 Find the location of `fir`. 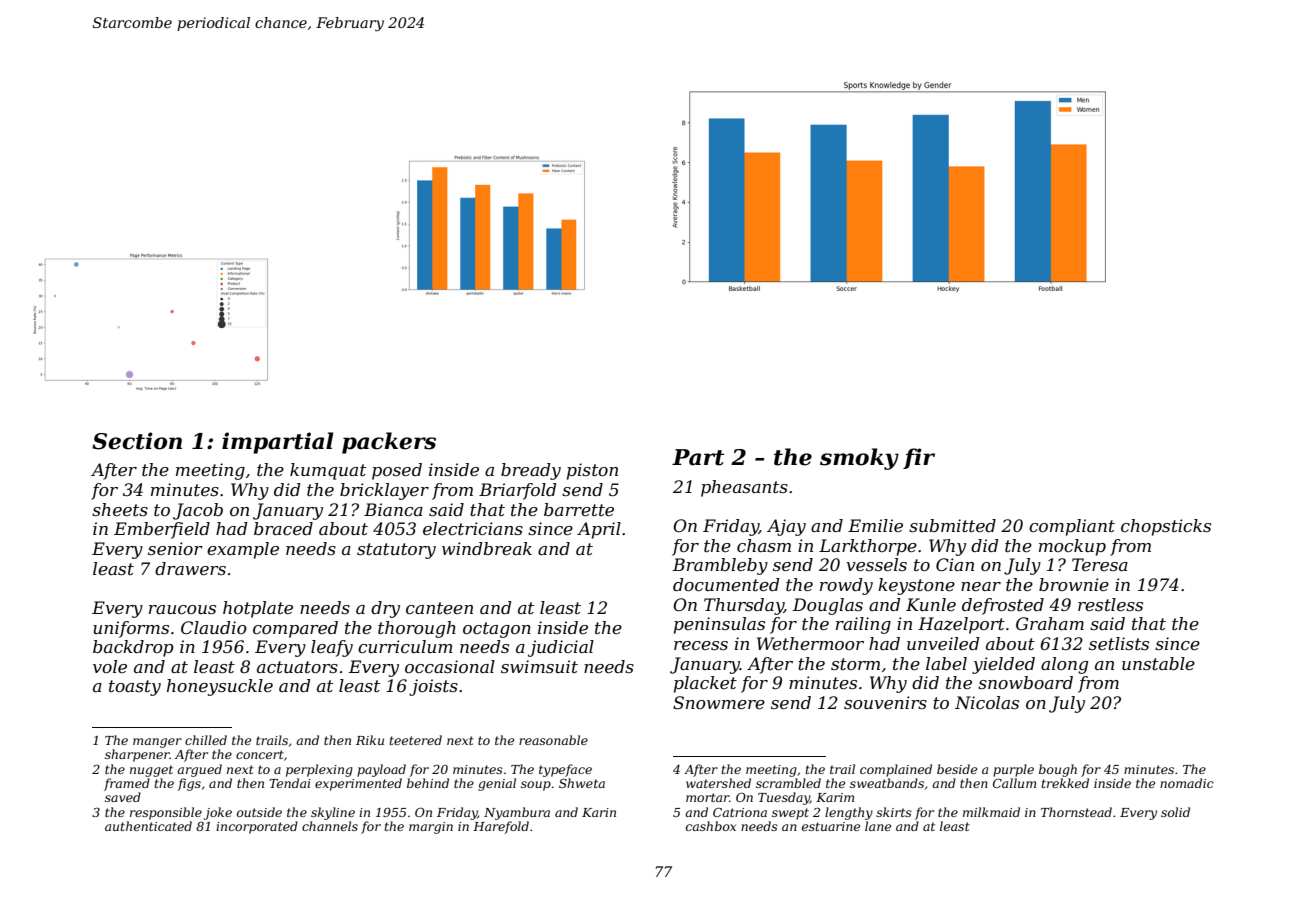

fir is located at coordinates (919, 458).
